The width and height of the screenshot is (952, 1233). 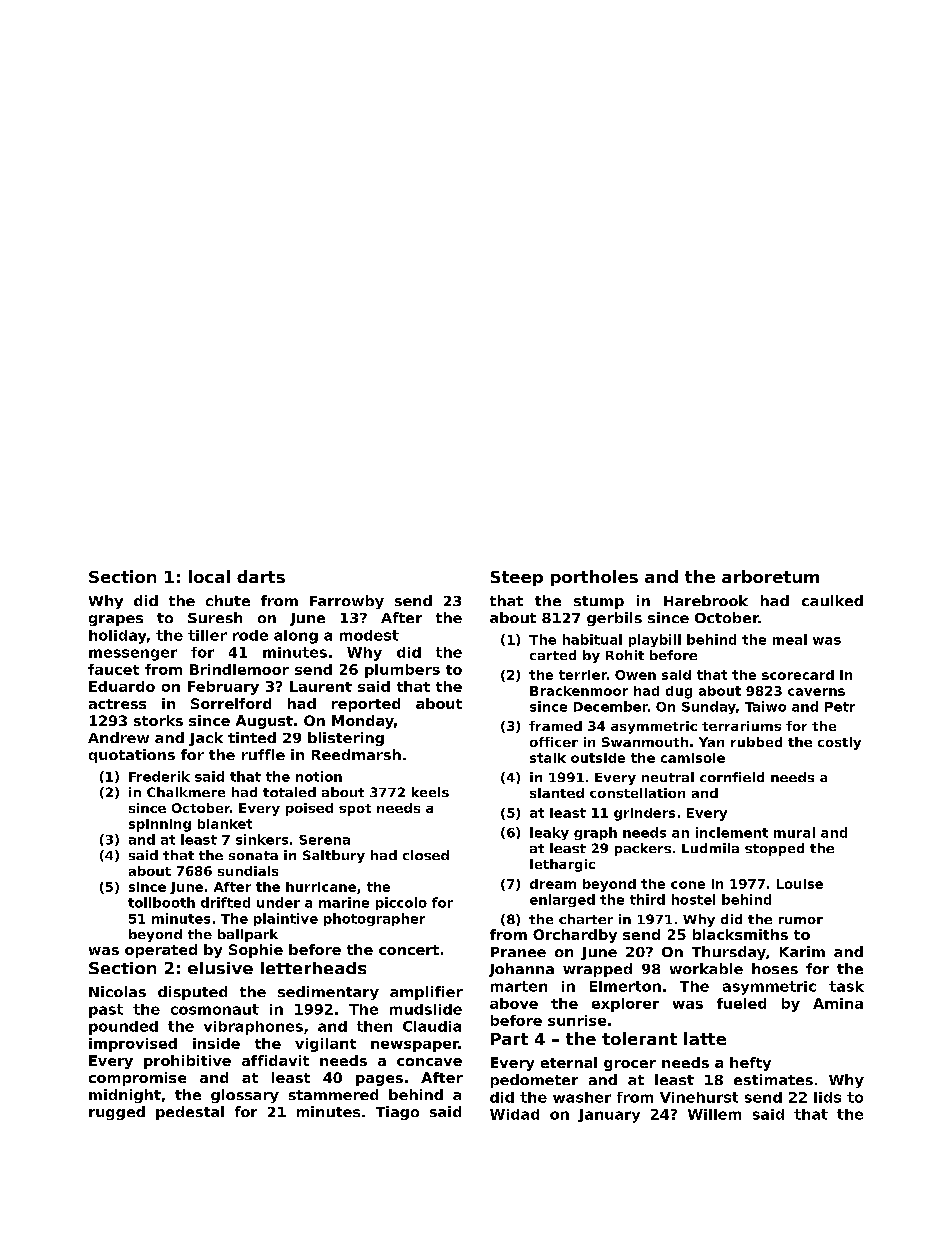 I want to click on latte, so click(x=705, y=1038).
